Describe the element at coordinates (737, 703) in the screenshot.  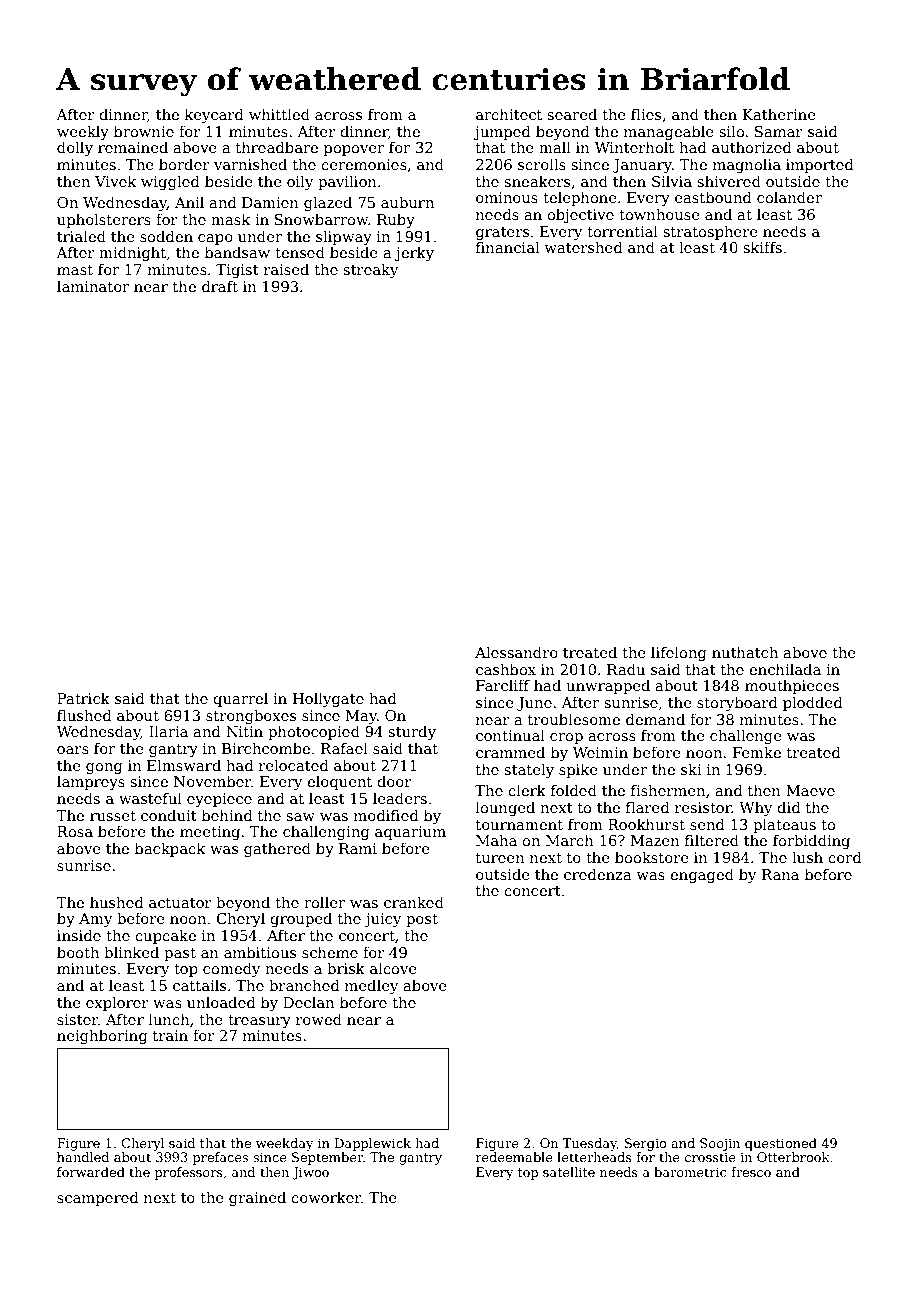
I see `storyboard` at that location.
